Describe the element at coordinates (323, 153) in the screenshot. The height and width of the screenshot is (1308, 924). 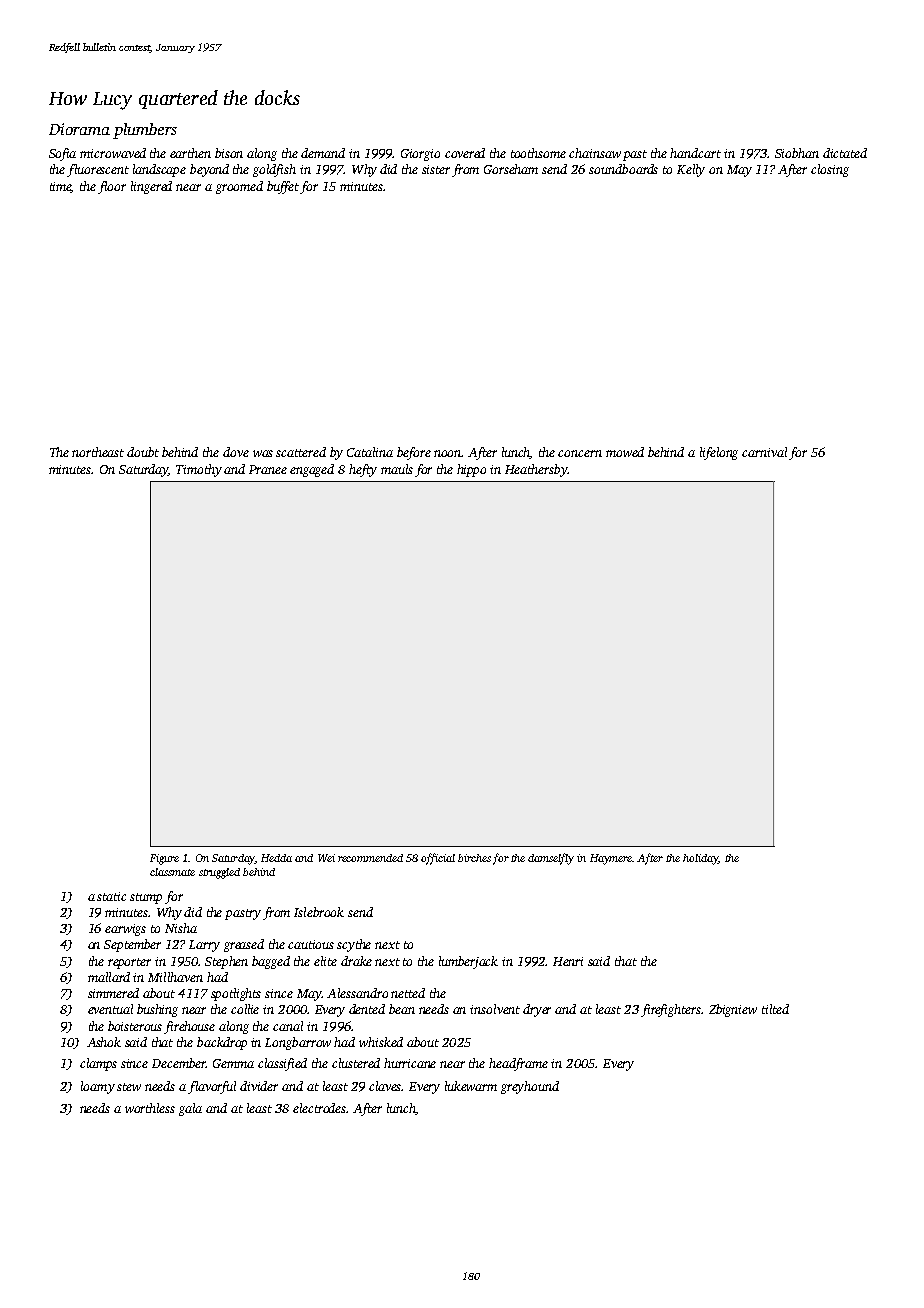
I see `demand` at that location.
